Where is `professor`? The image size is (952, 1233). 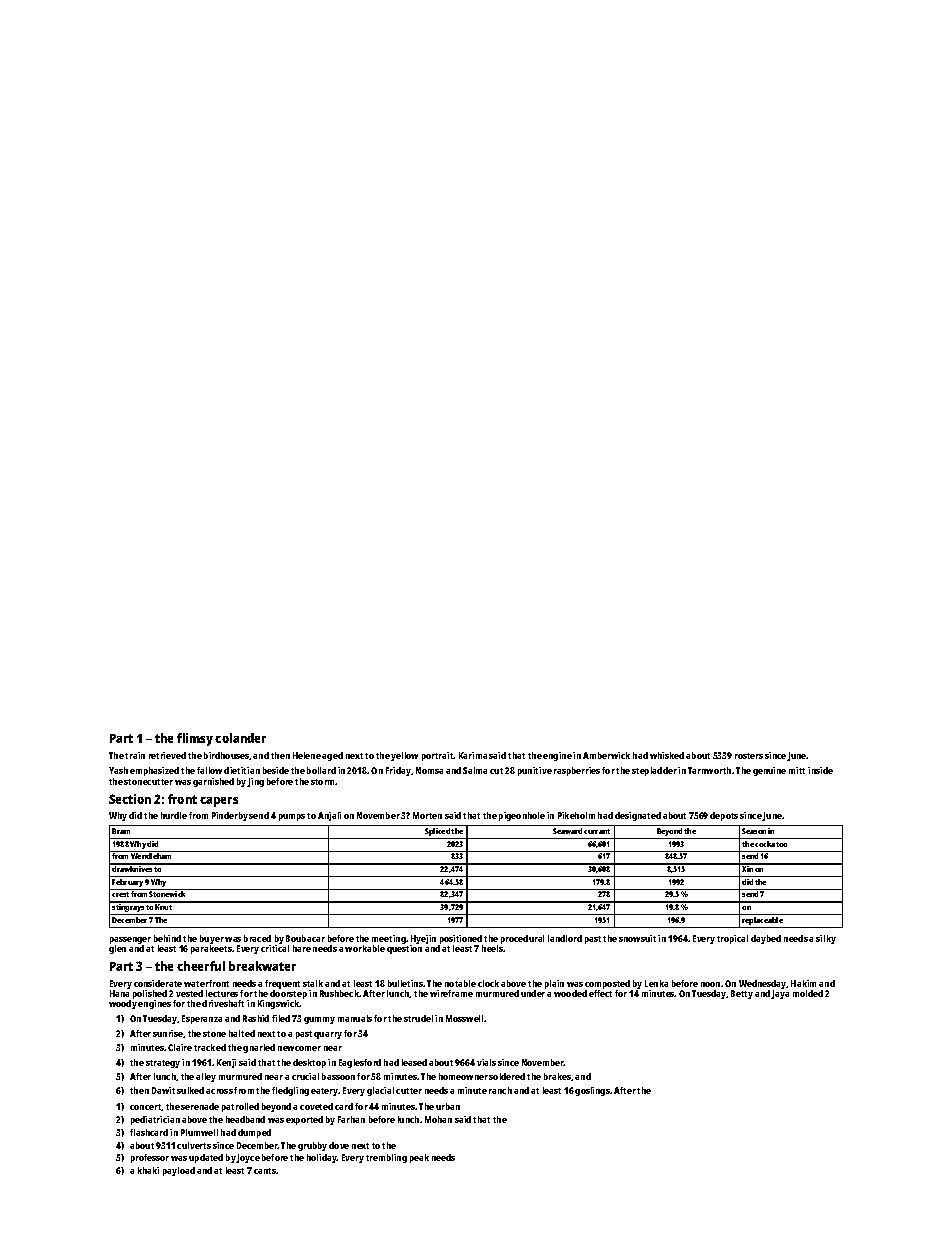
professor is located at coordinates (150, 1158).
